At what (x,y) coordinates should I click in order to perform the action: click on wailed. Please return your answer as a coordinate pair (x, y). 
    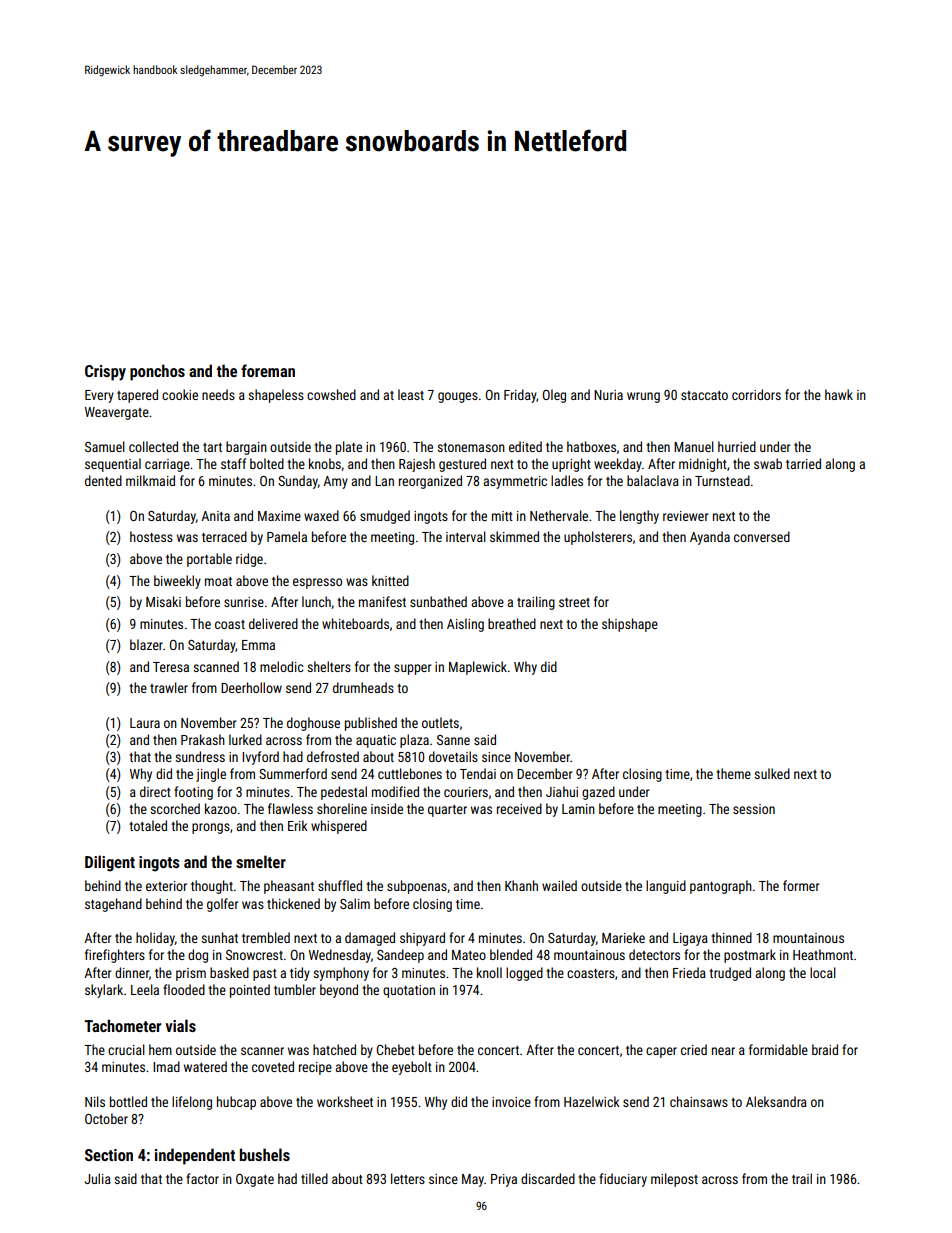
    Looking at the image, I should click on (559, 885).
